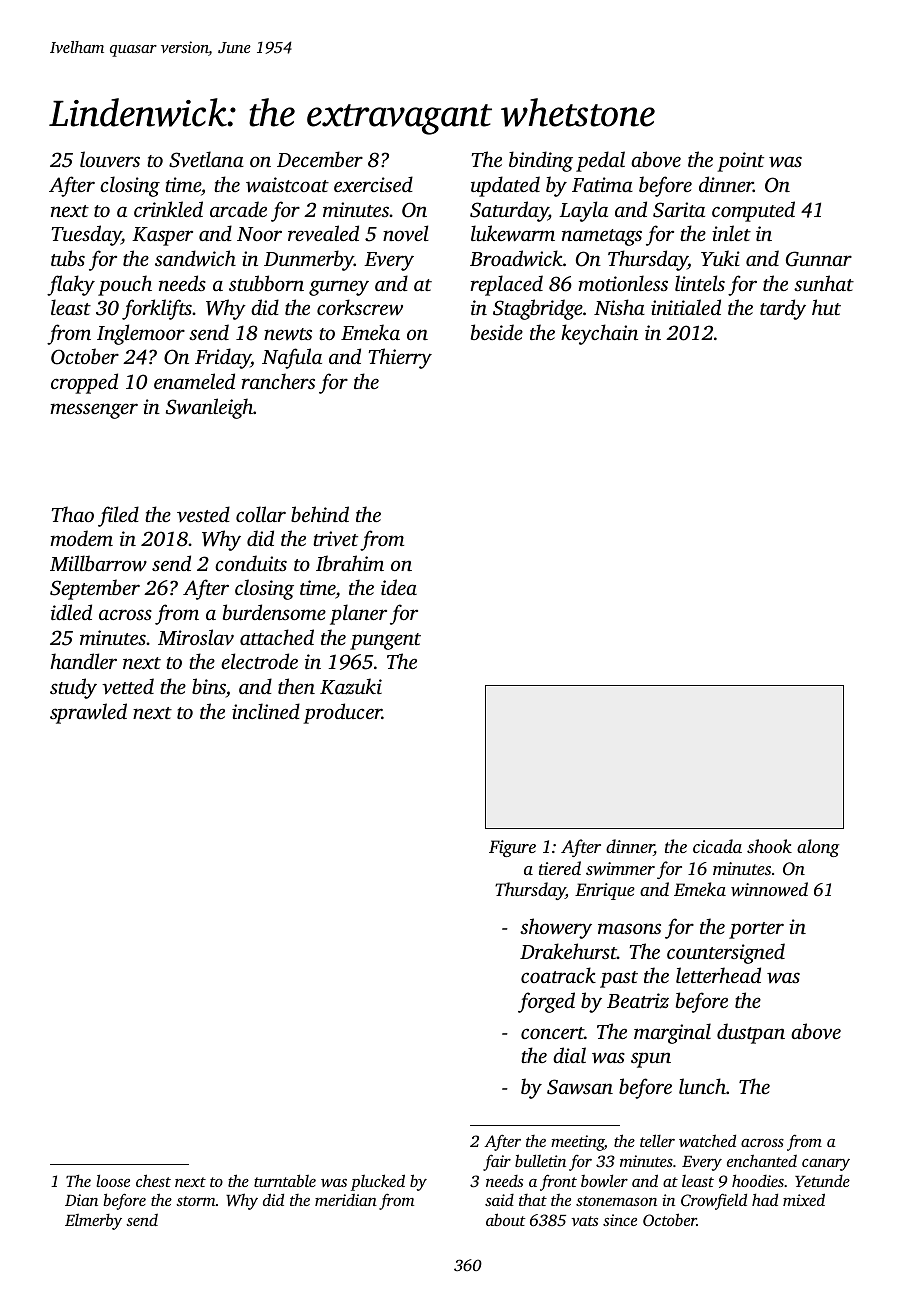 The image size is (908, 1316). Describe the element at coordinates (162, 236) in the screenshot. I see `Kasper` at that location.
